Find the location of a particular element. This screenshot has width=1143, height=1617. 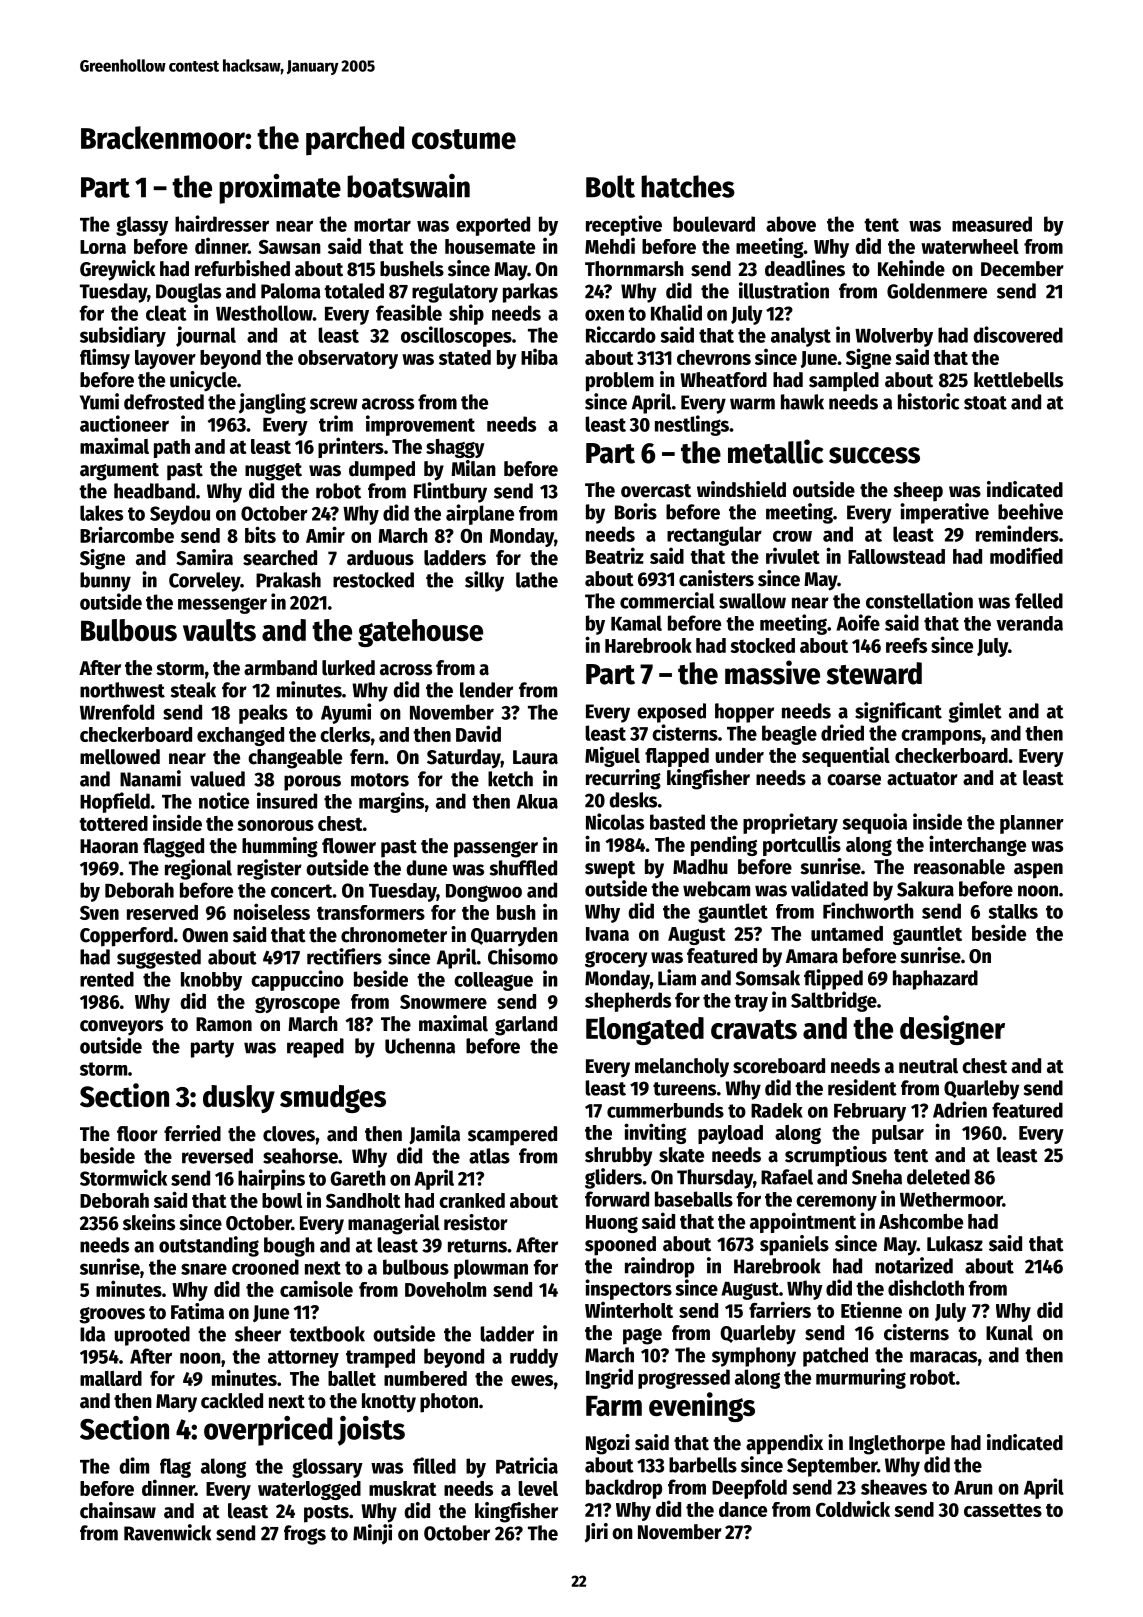

deadlines is located at coordinates (805, 268).
